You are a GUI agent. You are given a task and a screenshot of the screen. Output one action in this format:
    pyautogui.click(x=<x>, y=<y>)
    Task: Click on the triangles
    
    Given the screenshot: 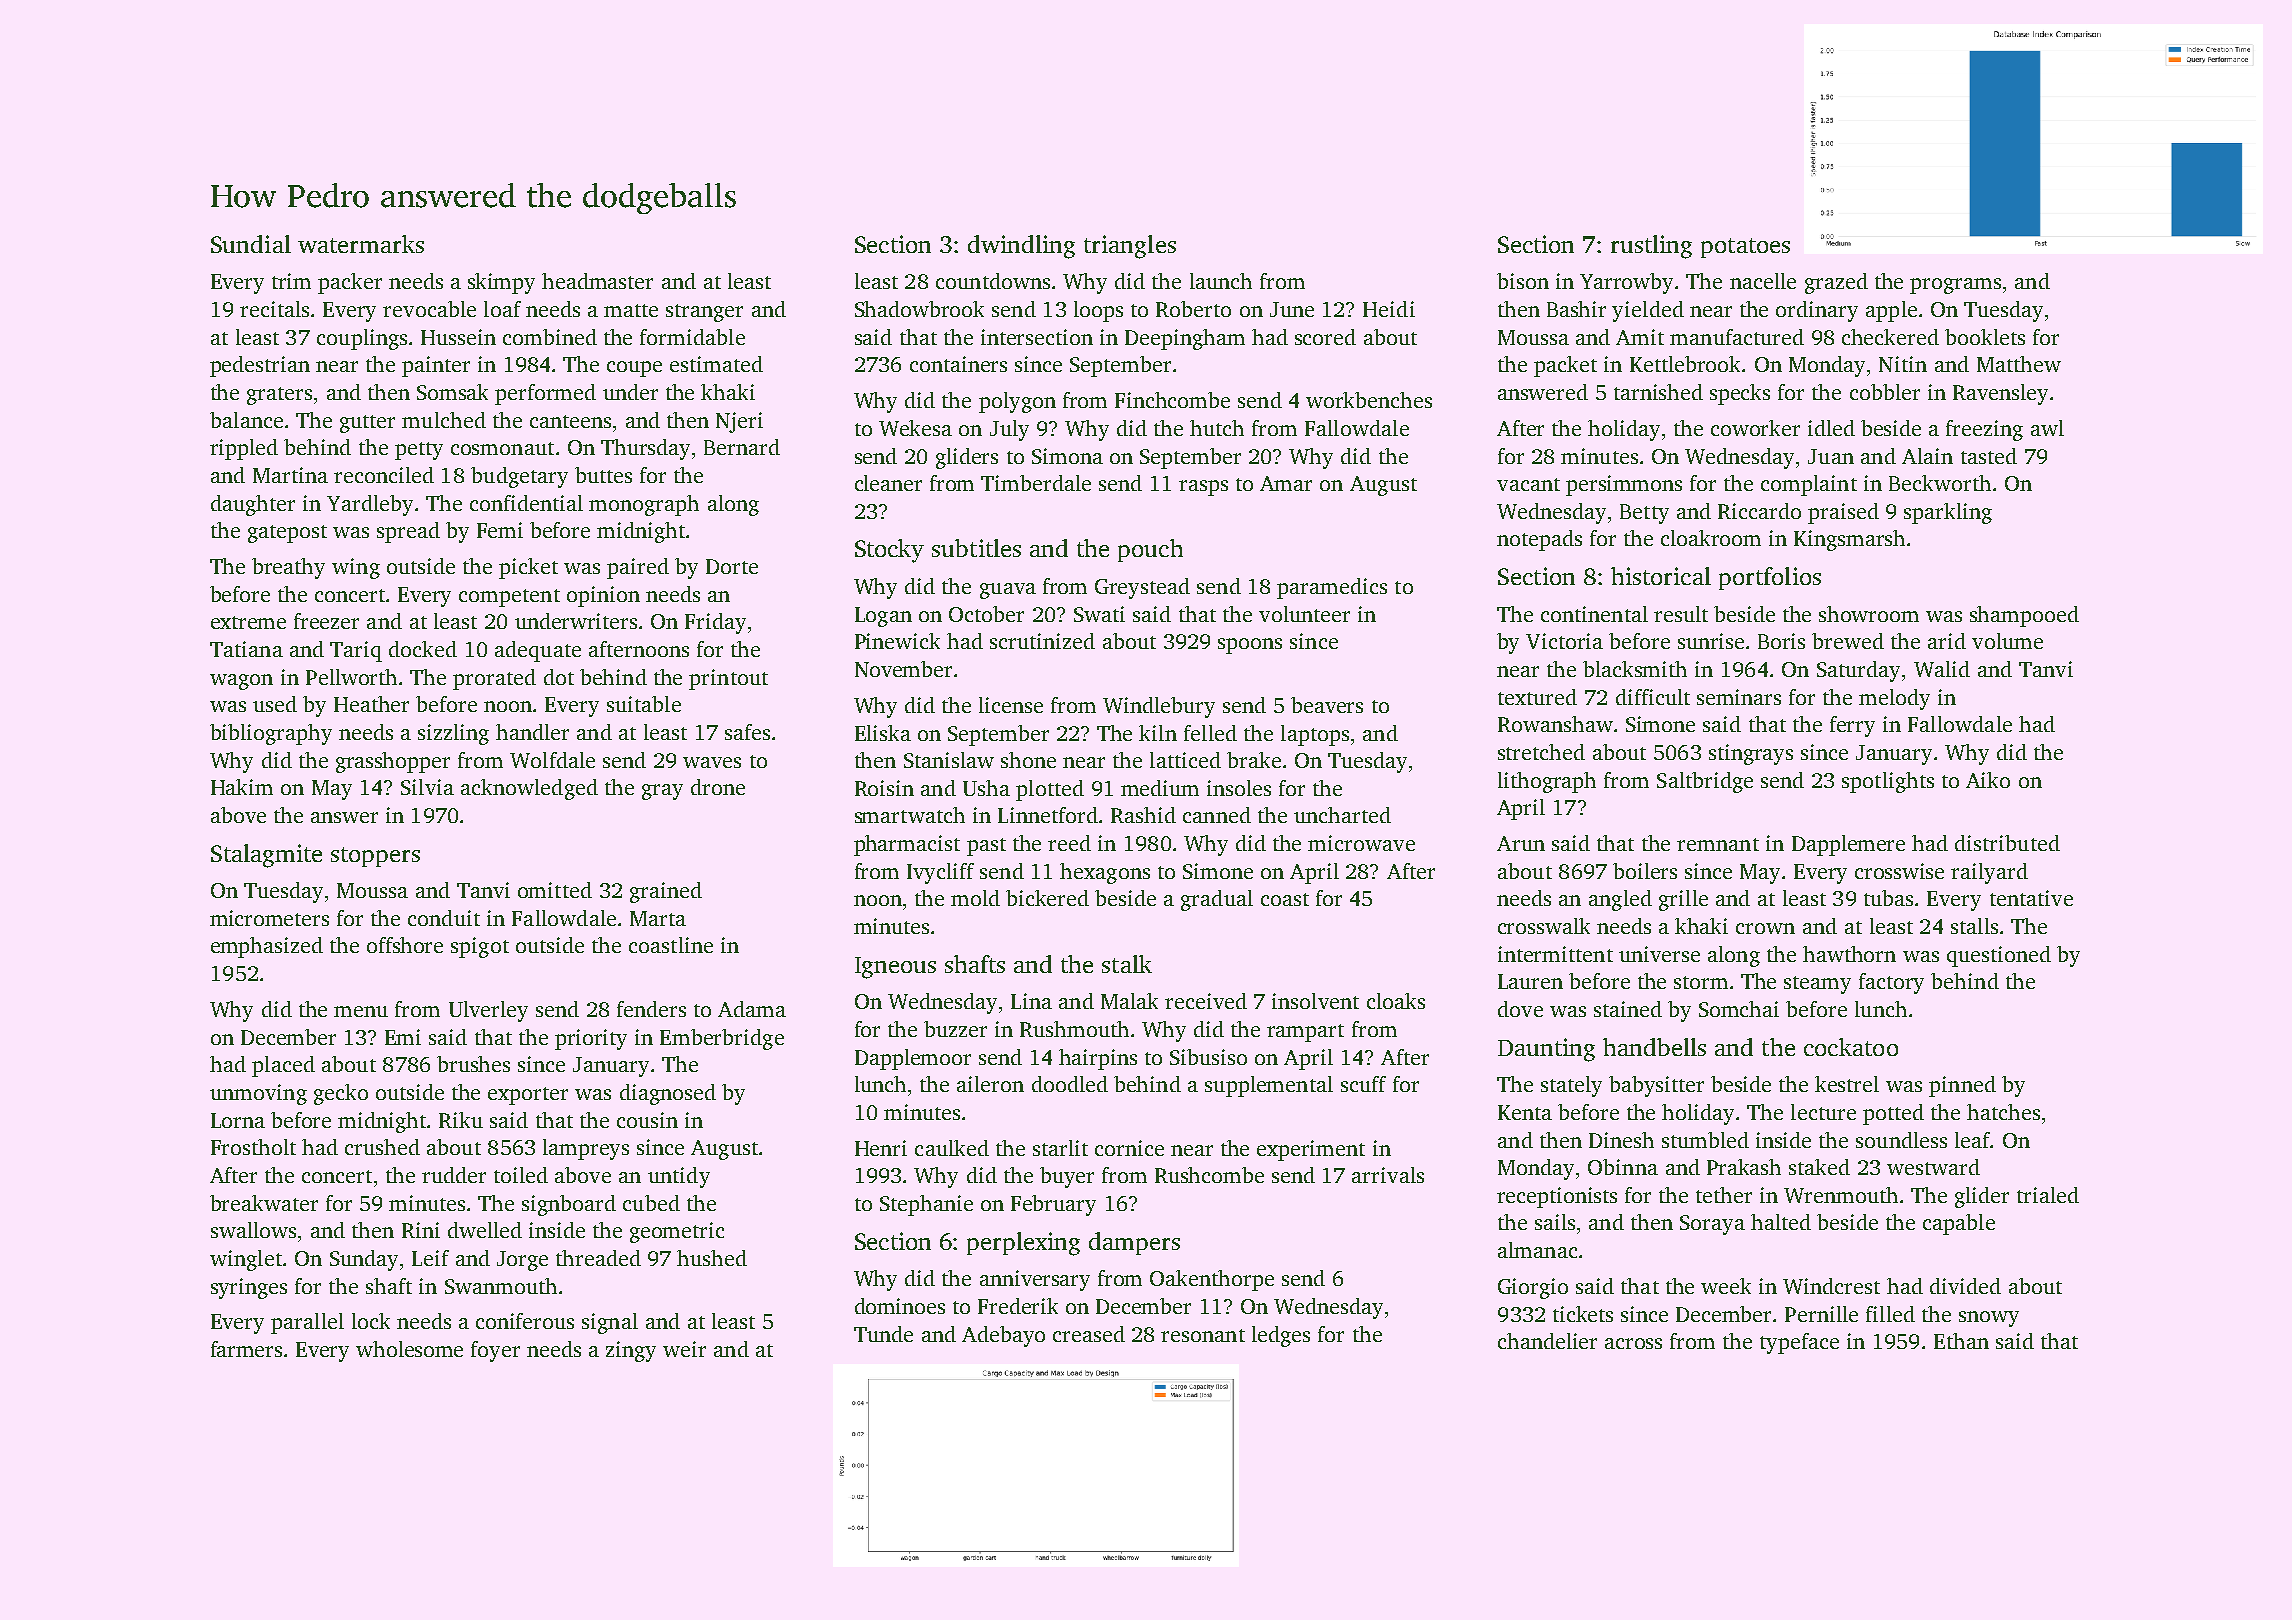 What is the action you would take?
    pyautogui.click(x=1130, y=247)
